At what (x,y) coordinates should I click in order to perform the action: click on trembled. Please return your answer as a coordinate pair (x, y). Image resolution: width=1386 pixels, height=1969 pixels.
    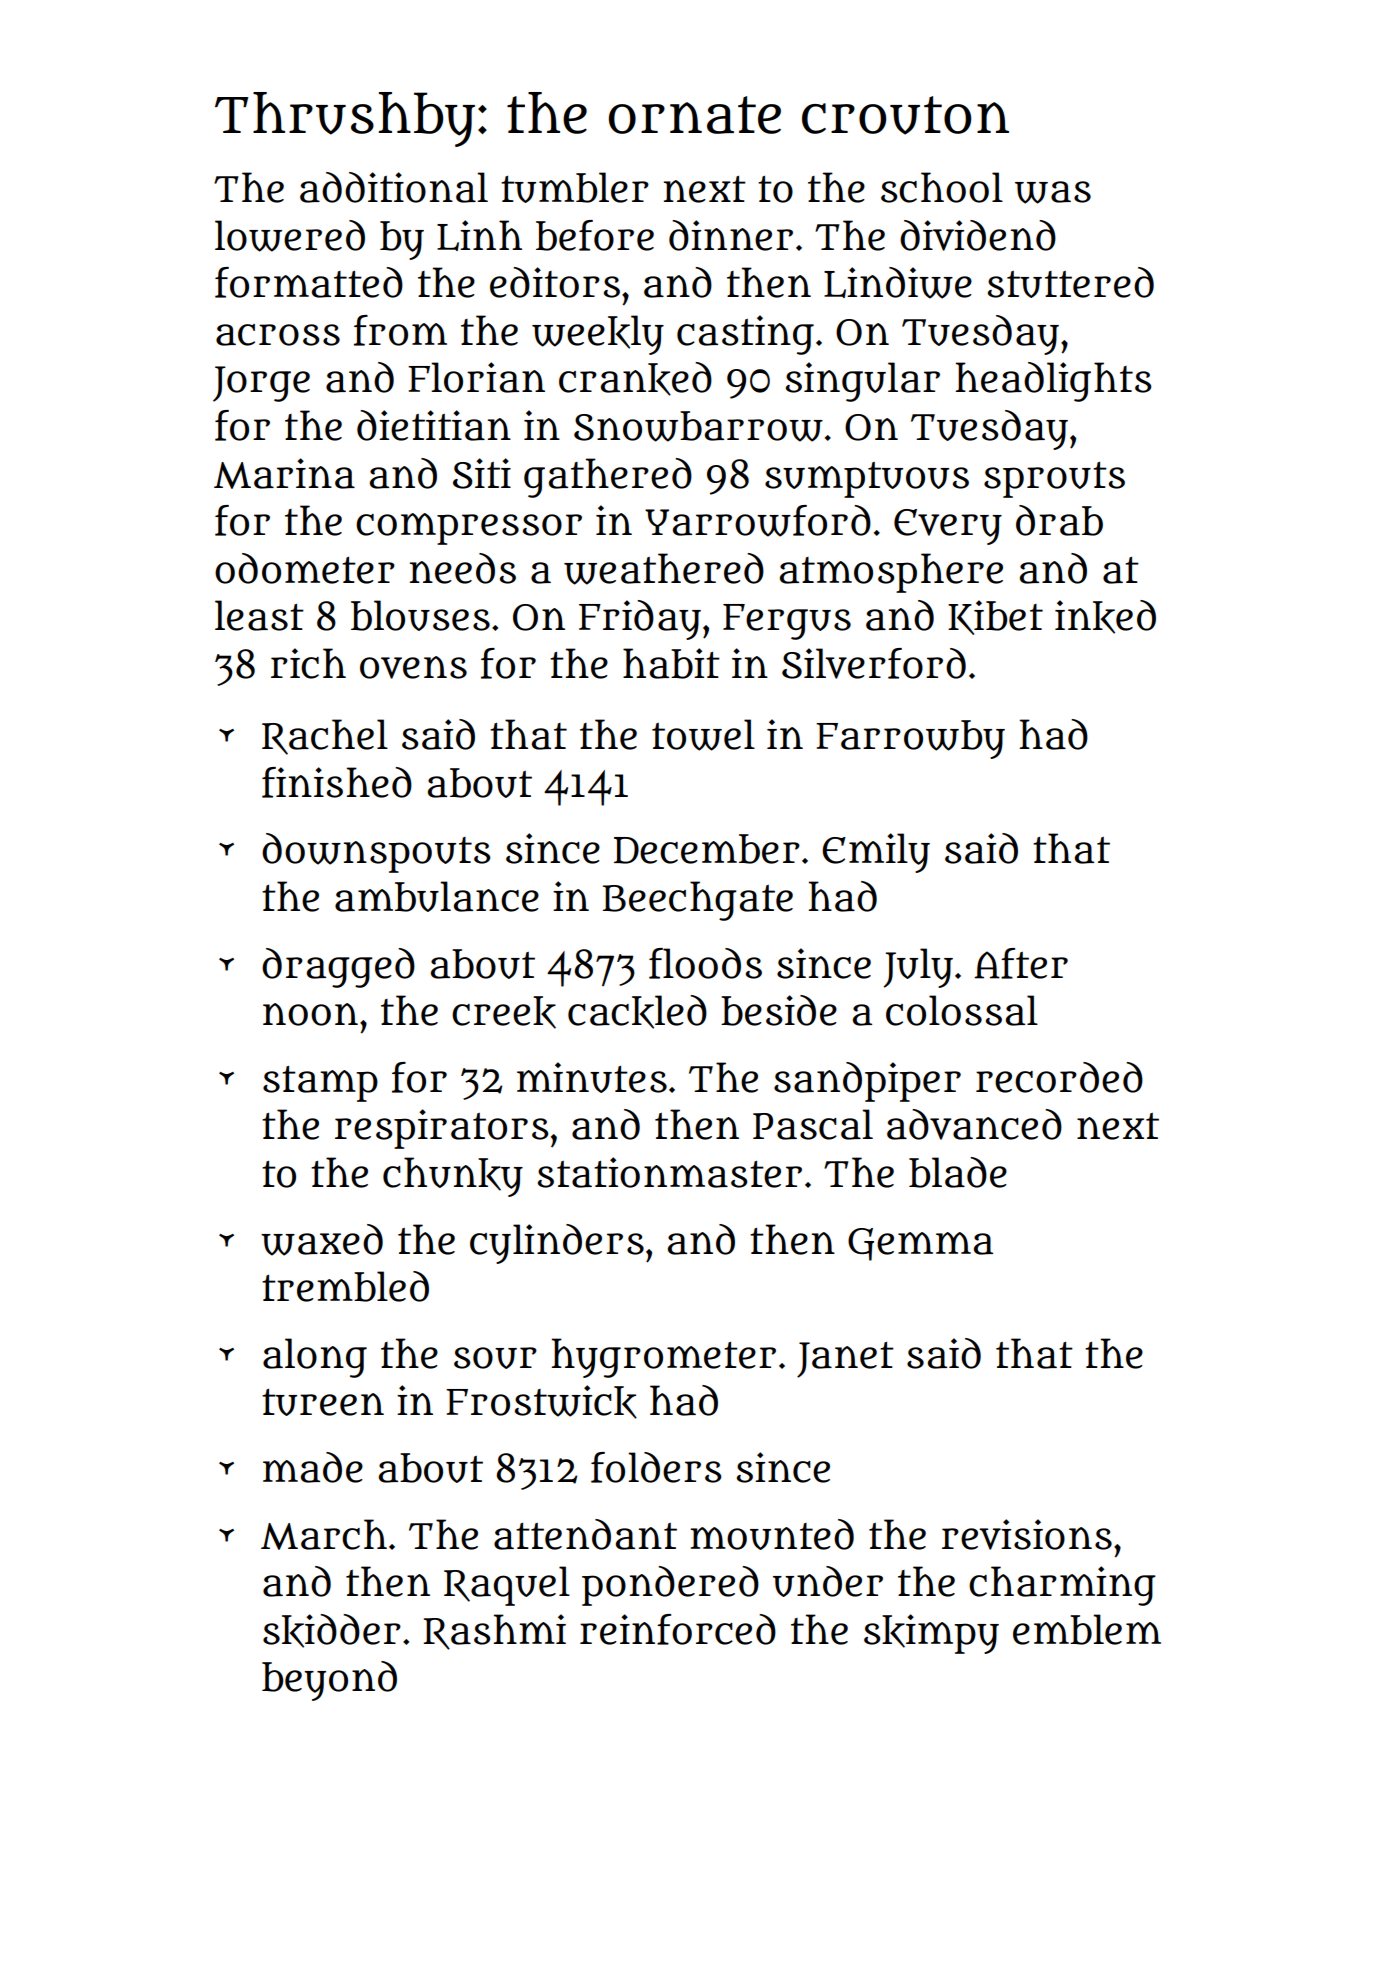
    Looking at the image, I should click on (345, 1286).
